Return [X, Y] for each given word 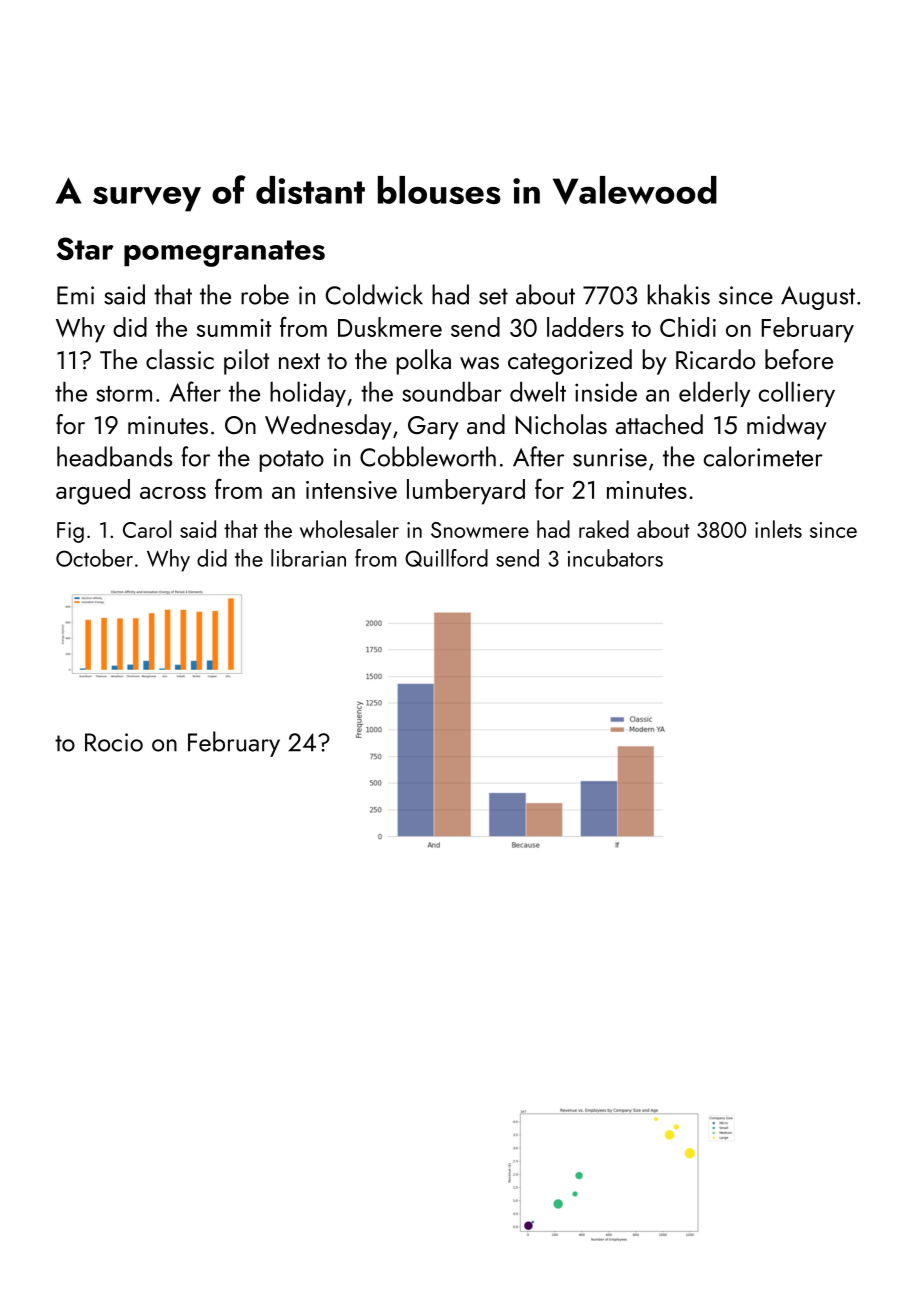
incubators [615, 558]
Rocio [114, 742]
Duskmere [390, 327]
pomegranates [224, 253]
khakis [679, 294]
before [799, 359]
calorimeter [763, 456]
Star [85, 248]
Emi [75, 295]
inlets [778, 529]
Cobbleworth [428, 456]
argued [93, 492]
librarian [308, 558]
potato [292, 461]
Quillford [446, 558]
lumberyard [466, 492]
